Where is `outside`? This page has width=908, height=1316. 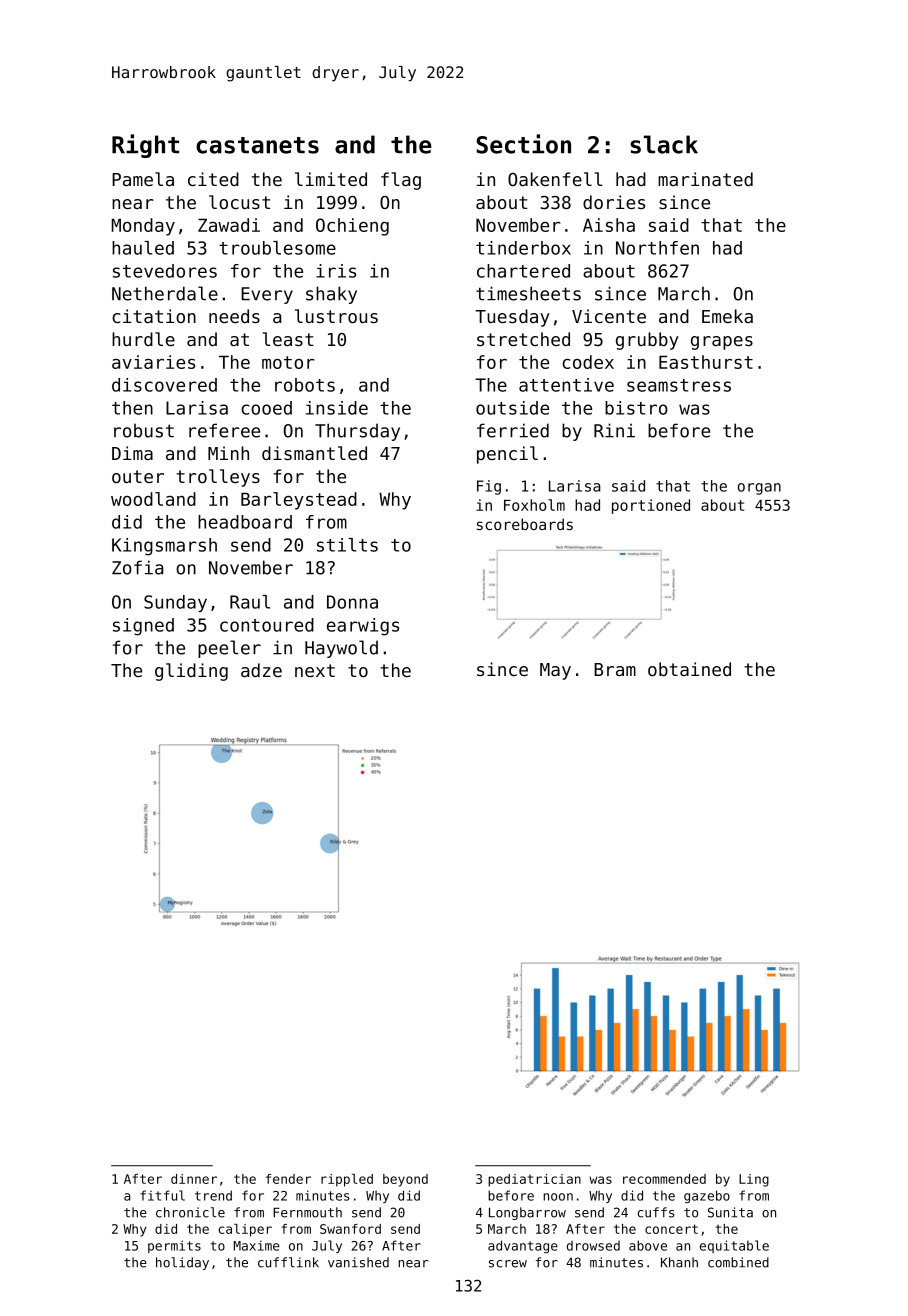
outside is located at coordinates (512, 408).
